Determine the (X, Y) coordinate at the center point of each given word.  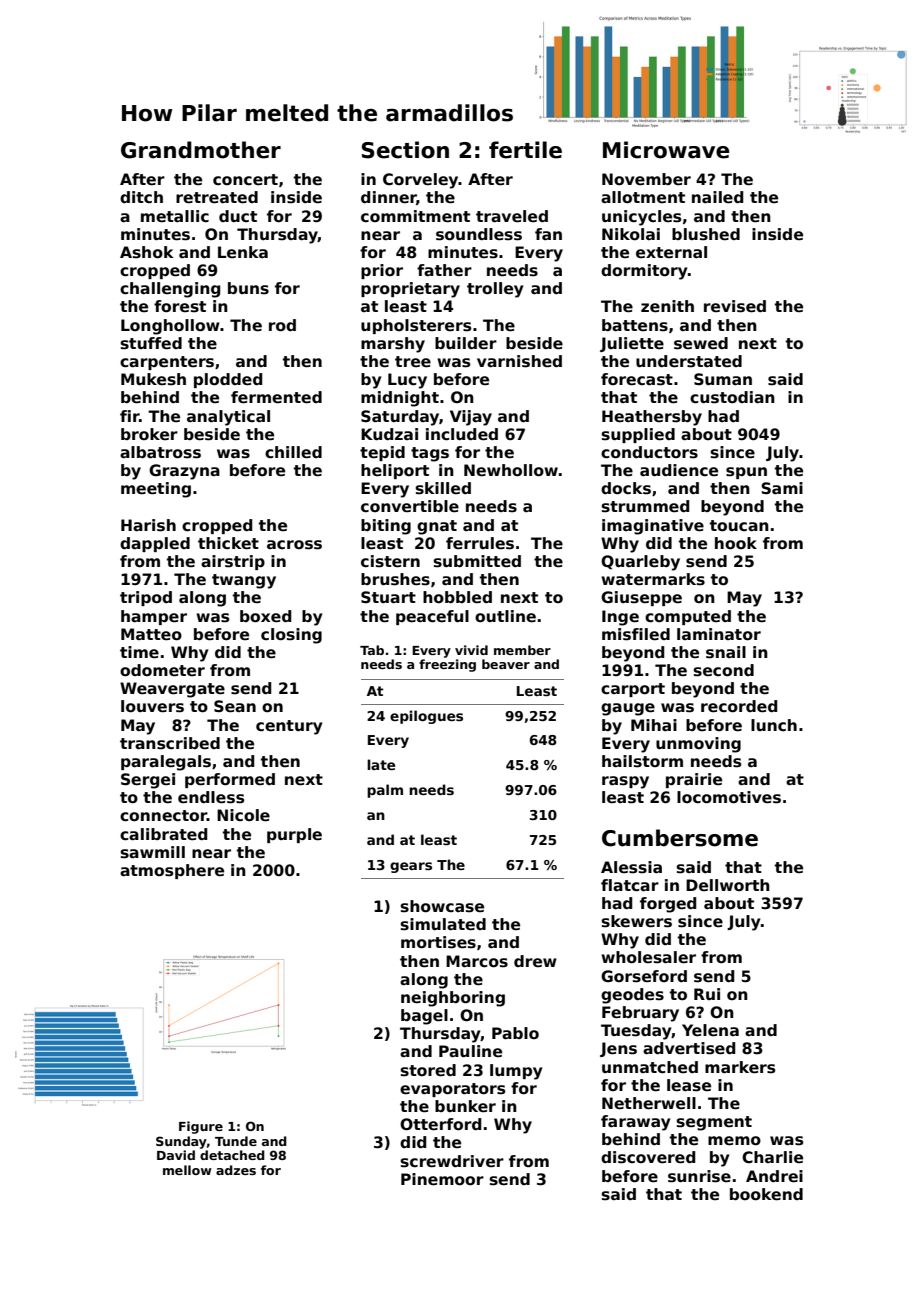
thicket (228, 543)
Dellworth (728, 885)
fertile (525, 150)
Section (405, 150)
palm (385, 791)
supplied (638, 435)
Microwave (666, 150)
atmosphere (172, 871)
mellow (187, 1170)
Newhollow (511, 470)
